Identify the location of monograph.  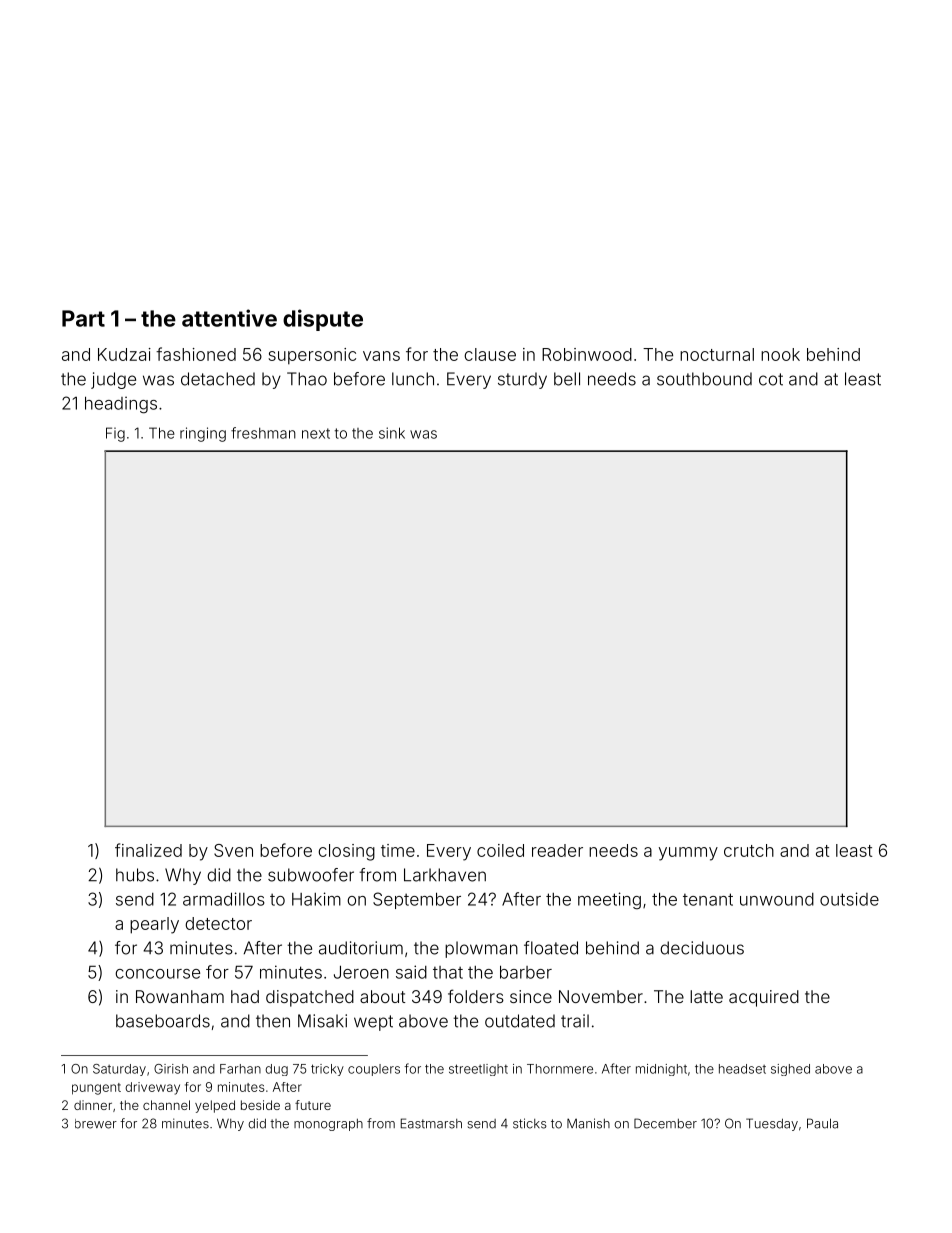
(328, 1125).
